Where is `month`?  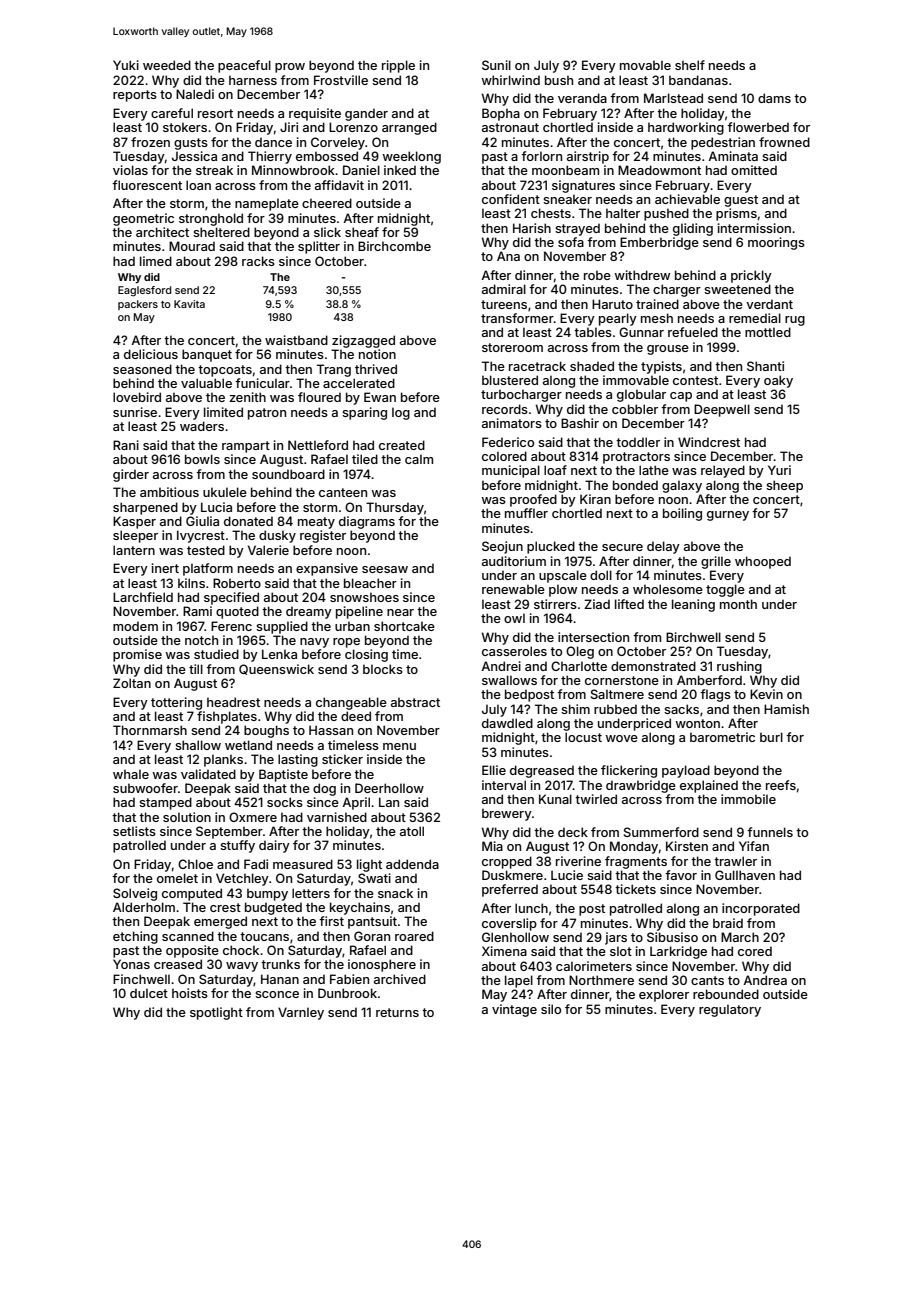
month is located at coordinates (738, 604).
